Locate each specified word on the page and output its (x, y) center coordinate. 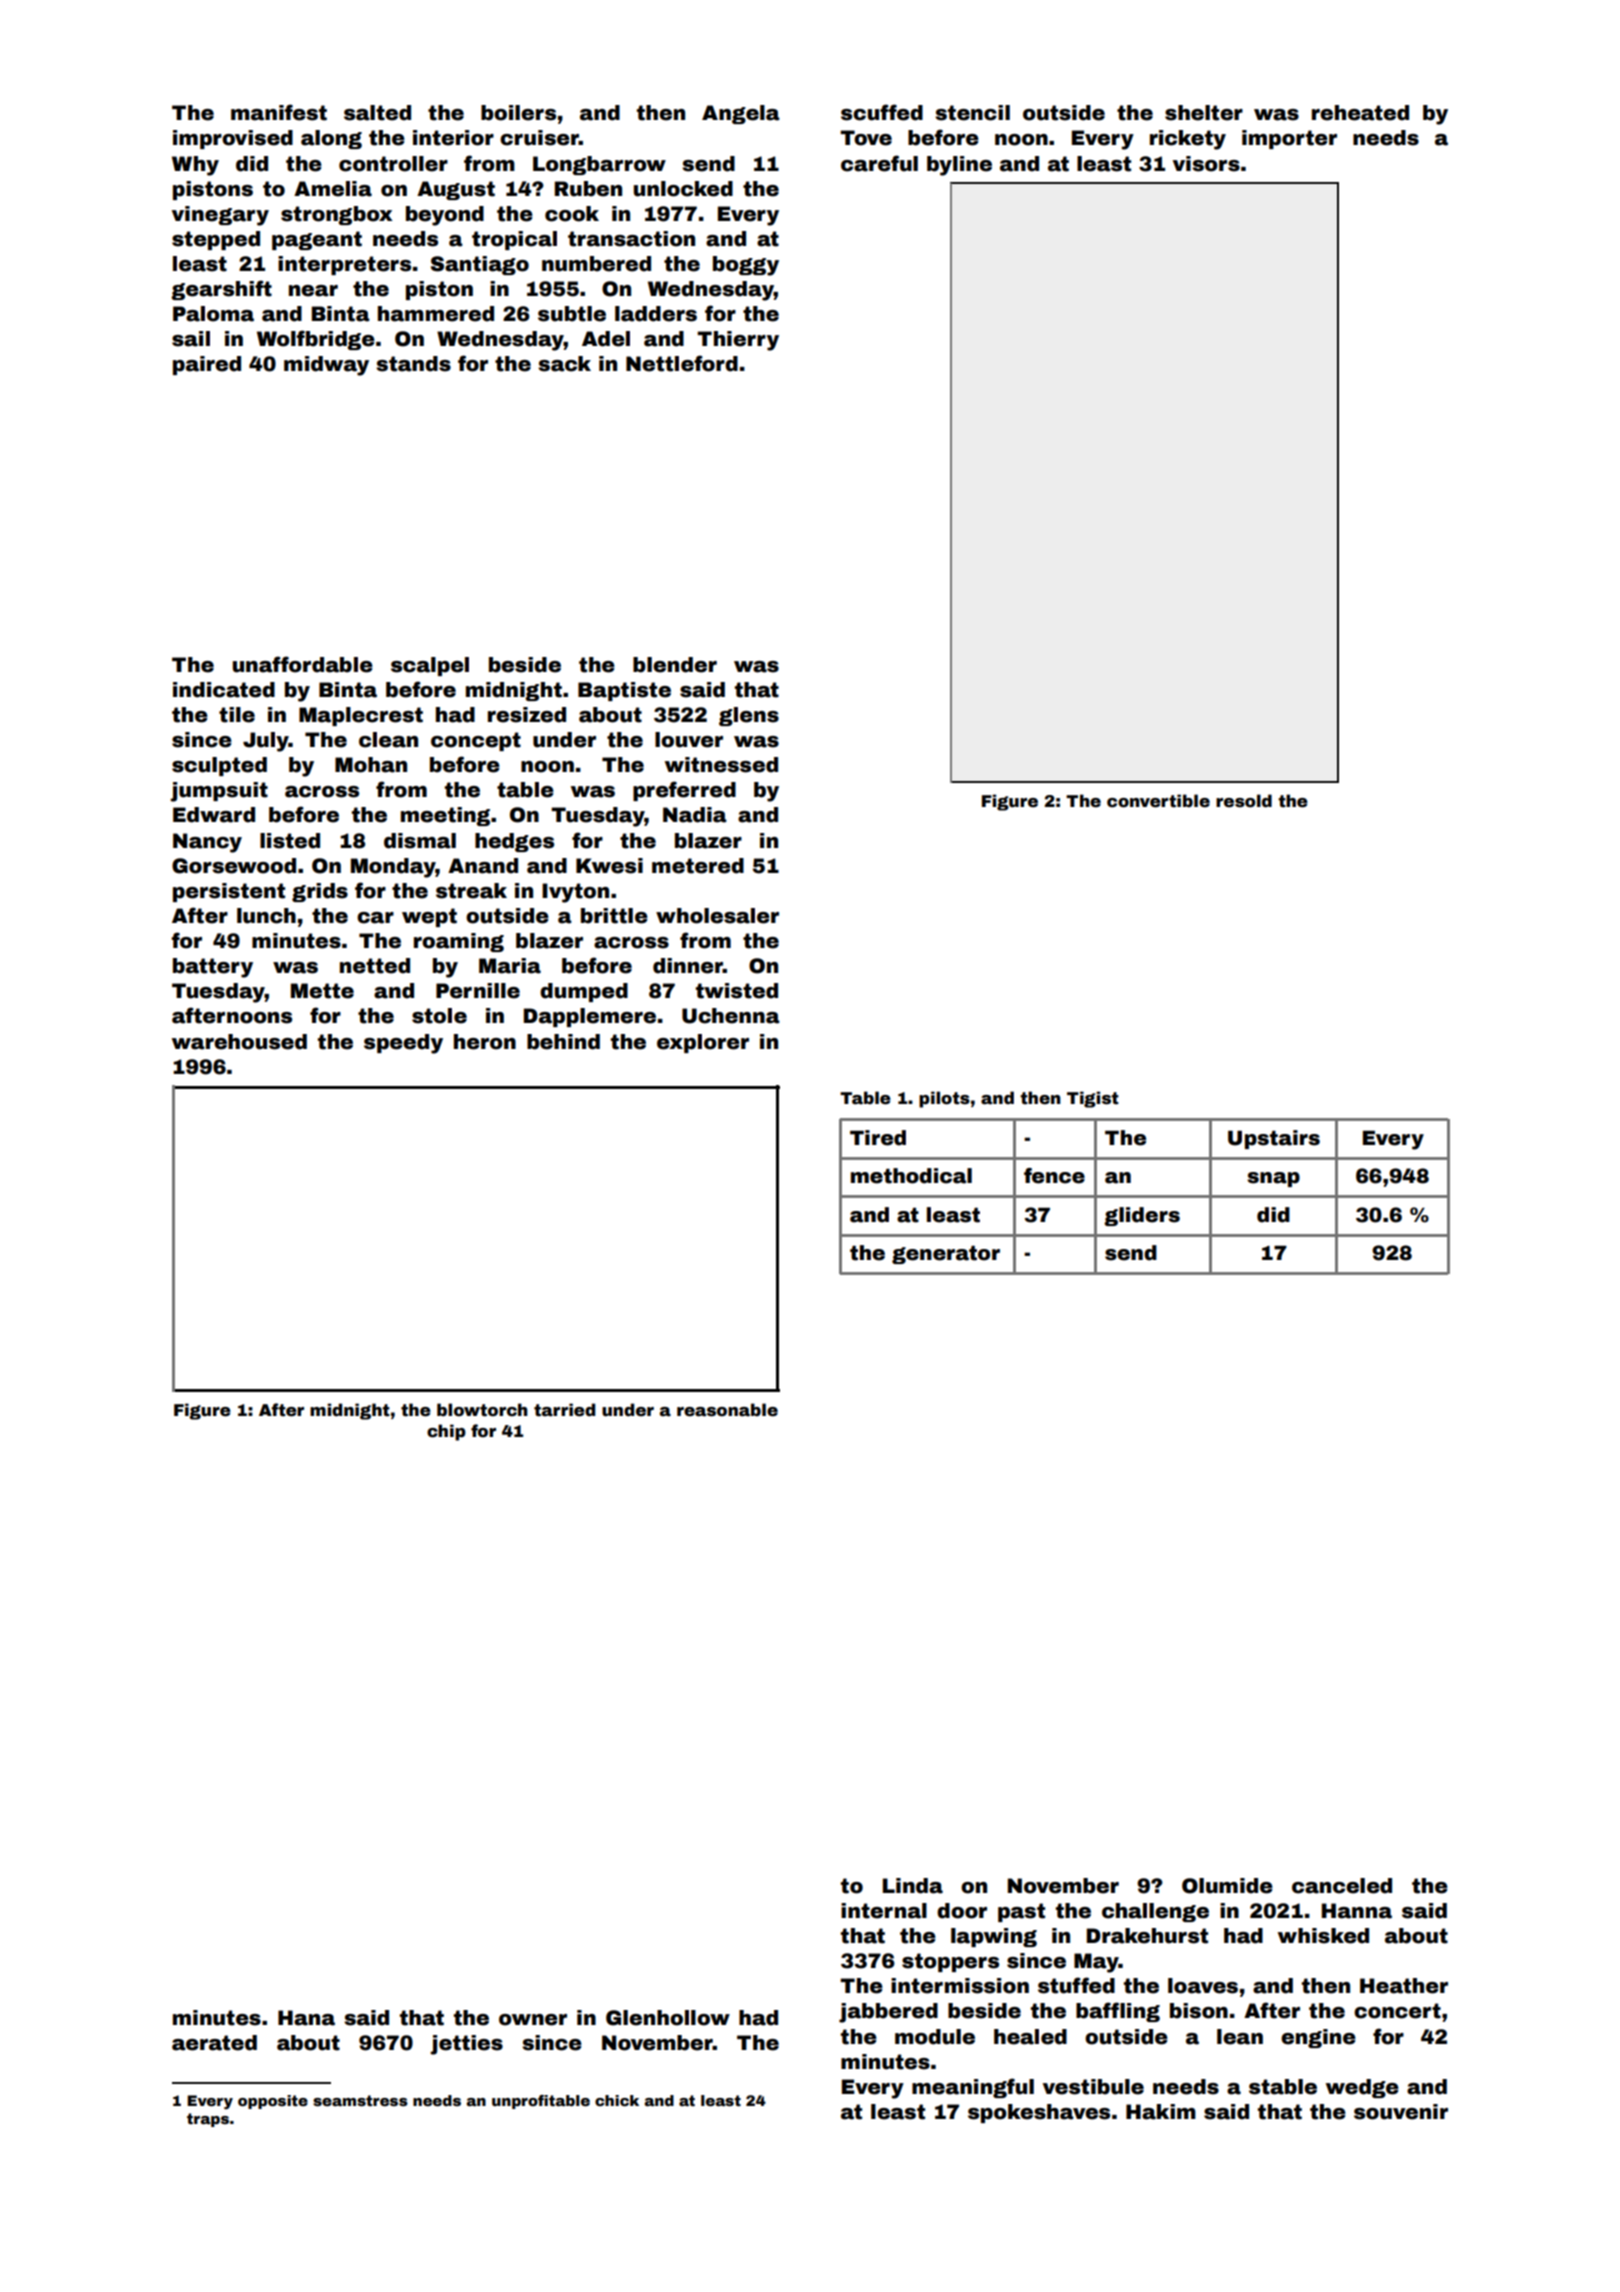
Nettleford (682, 363)
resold (1244, 801)
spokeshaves (1039, 2113)
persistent (229, 892)
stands (413, 364)
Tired (878, 1138)
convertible (1158, 801)
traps (208, 2120)
